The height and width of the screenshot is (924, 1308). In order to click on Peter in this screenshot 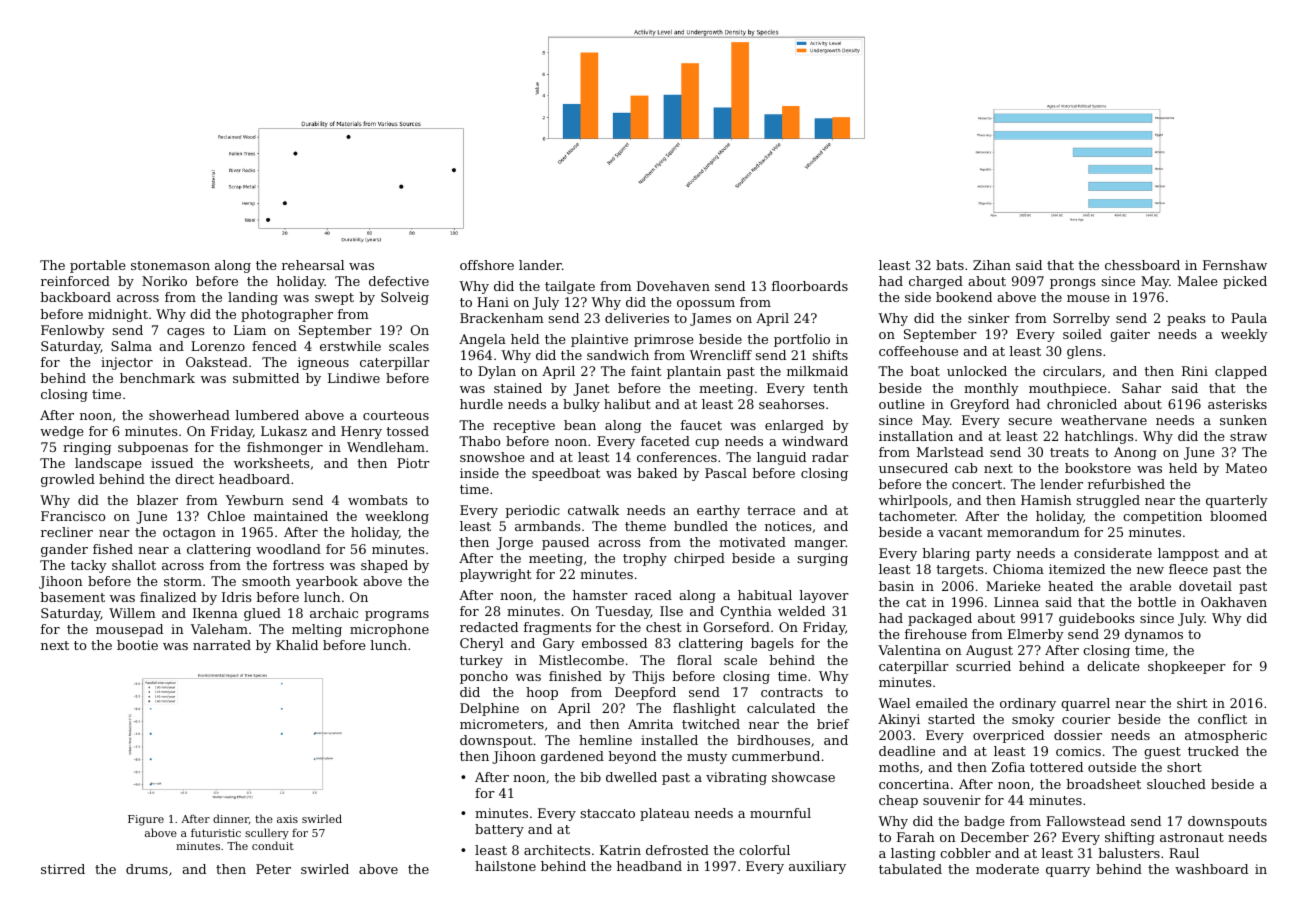, I will do `click(273, 869)`.
